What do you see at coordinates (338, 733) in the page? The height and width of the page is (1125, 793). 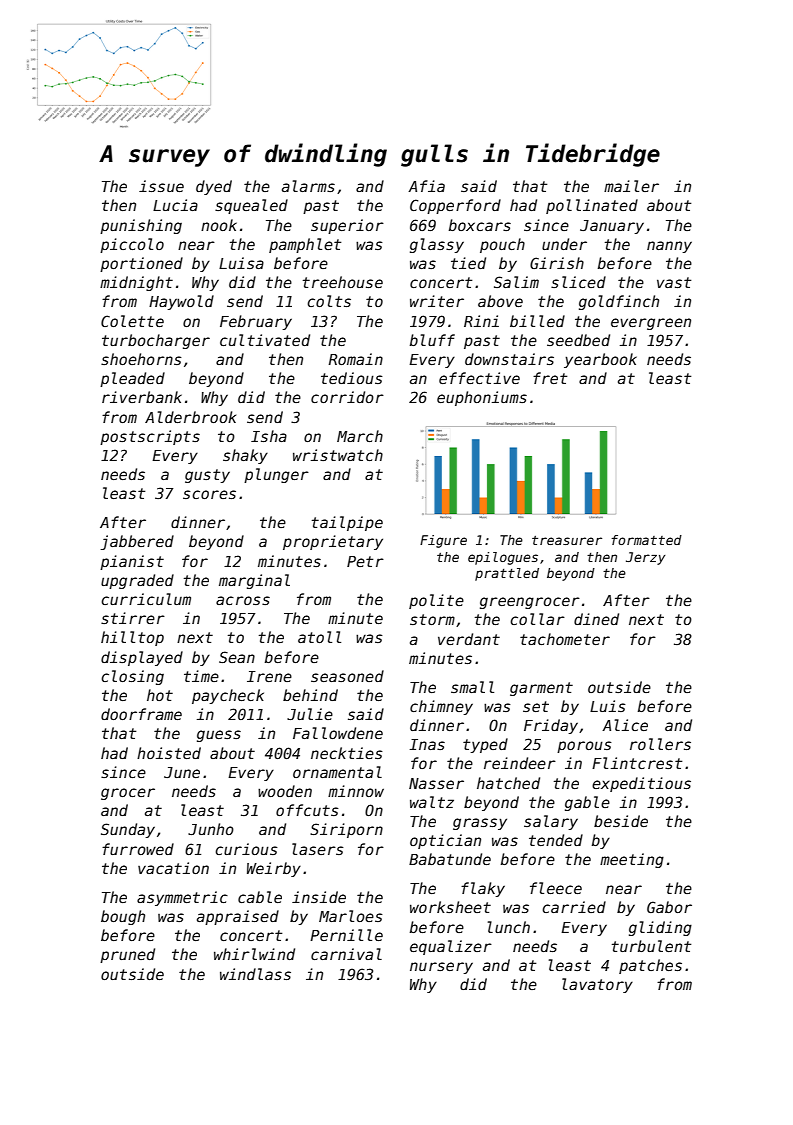 I see `Fallowdene` at bounding box center [338, 733].
